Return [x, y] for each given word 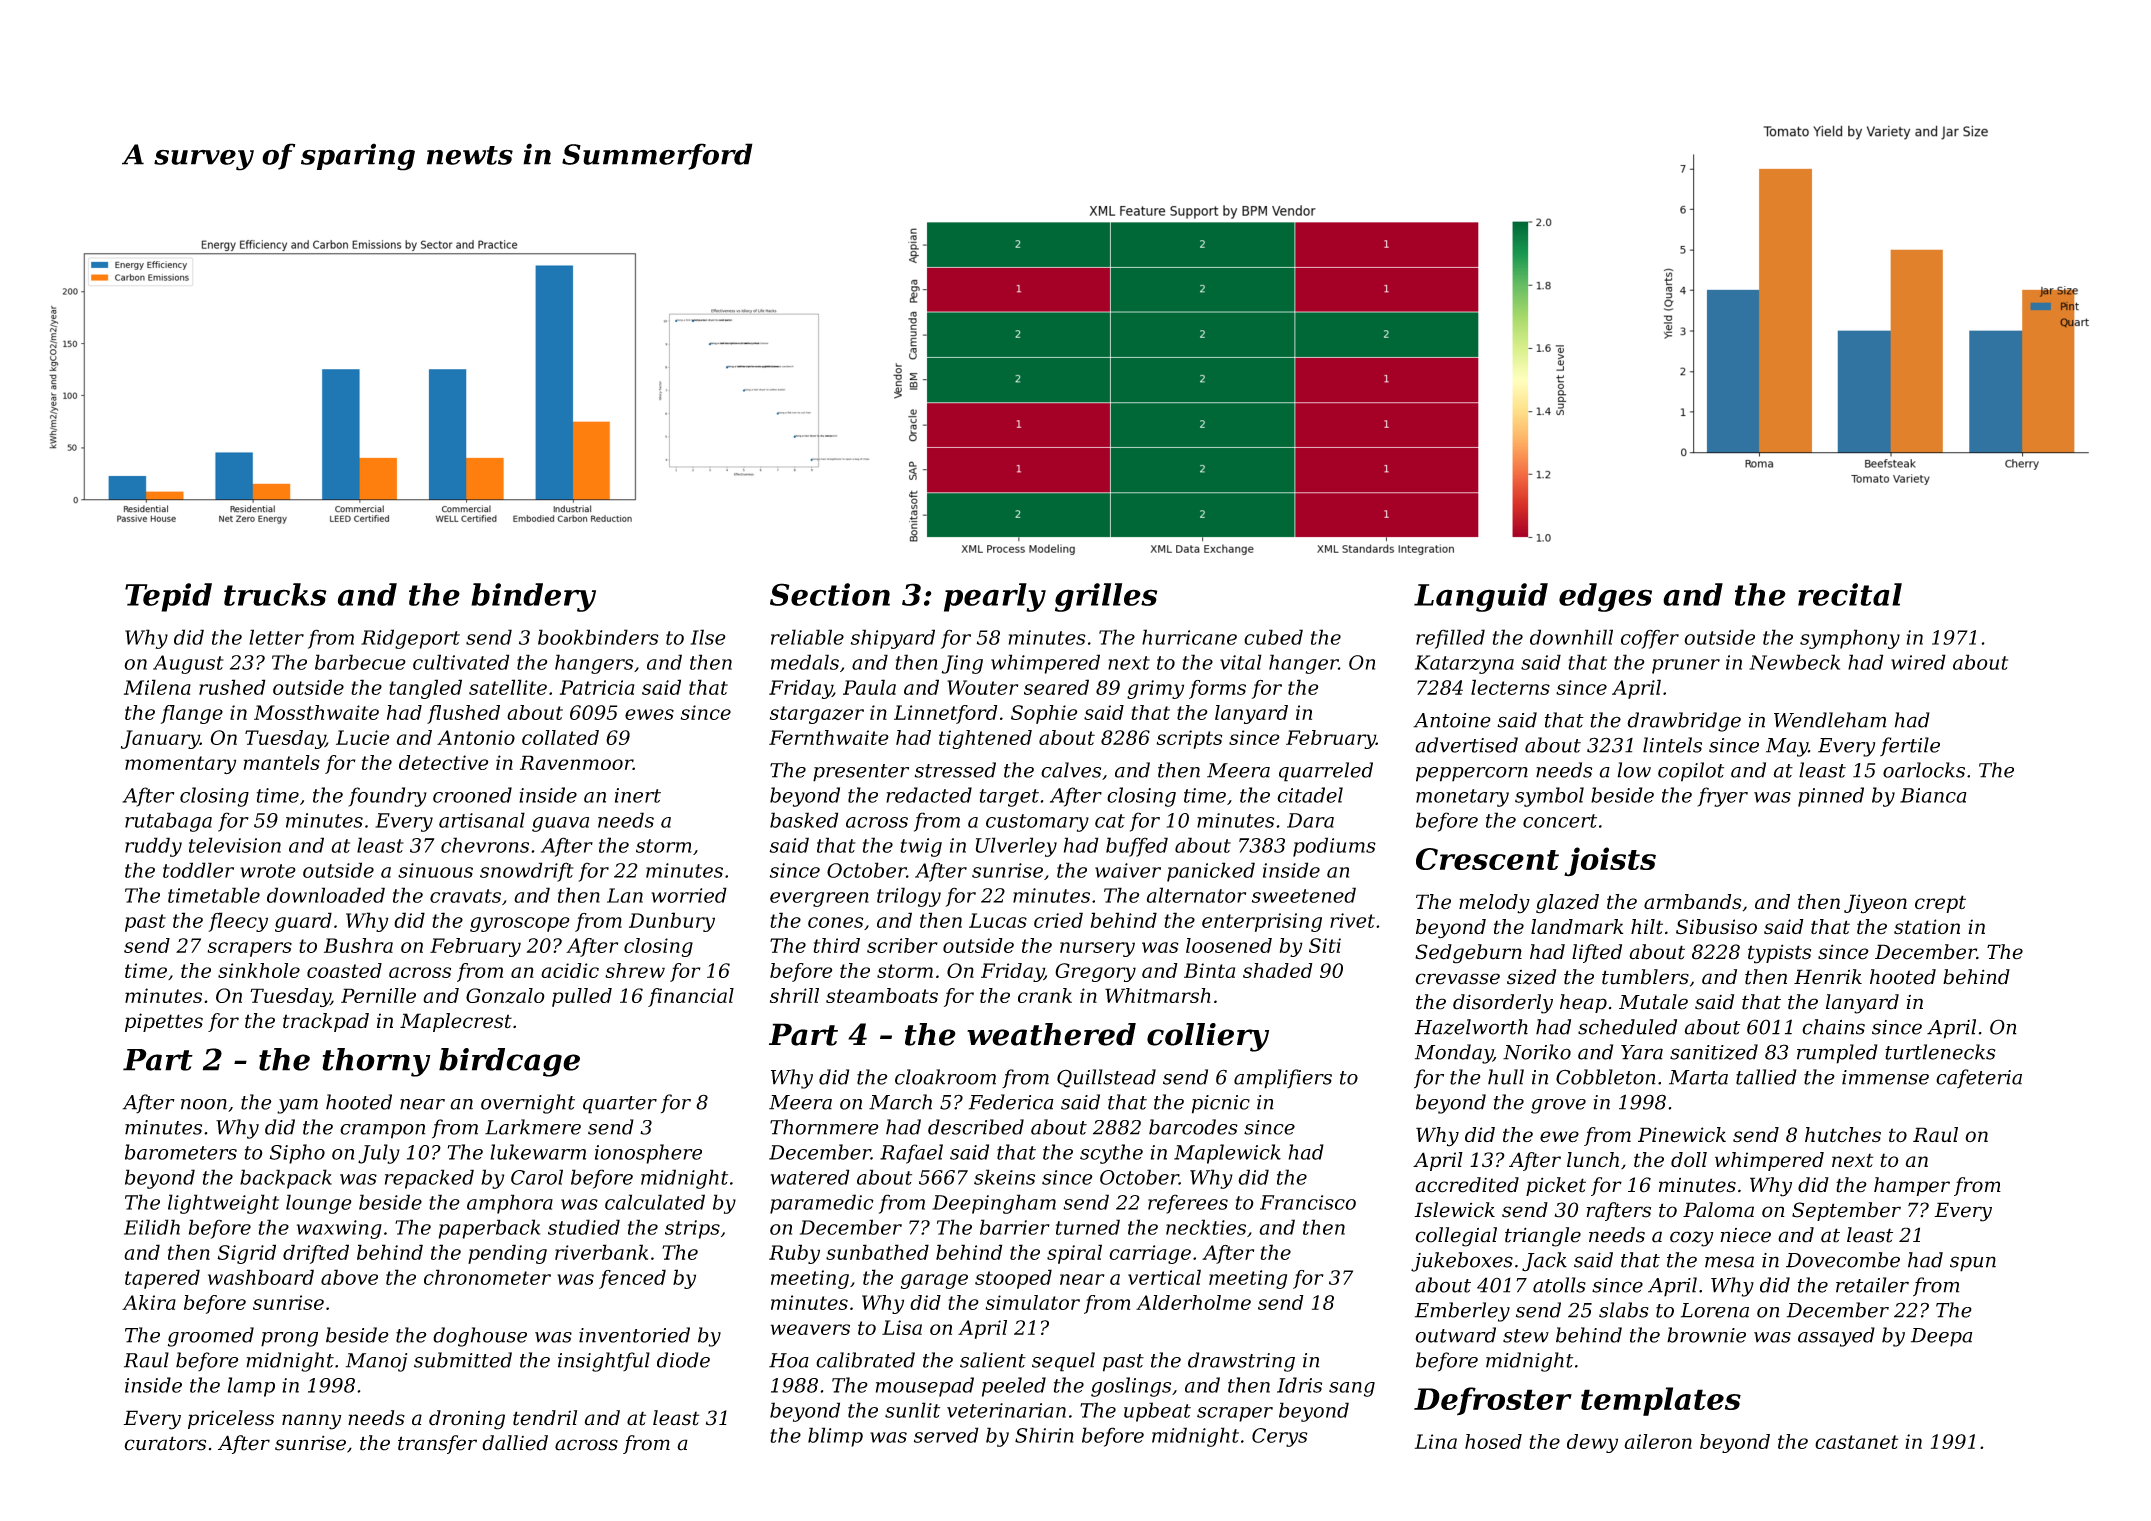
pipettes [164, 1022]
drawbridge [1684, 722]
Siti [1325, 945]
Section [830, 594]
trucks [275, 594]
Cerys [1280, 1437]
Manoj [376, 1362]
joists [1610, 862]
